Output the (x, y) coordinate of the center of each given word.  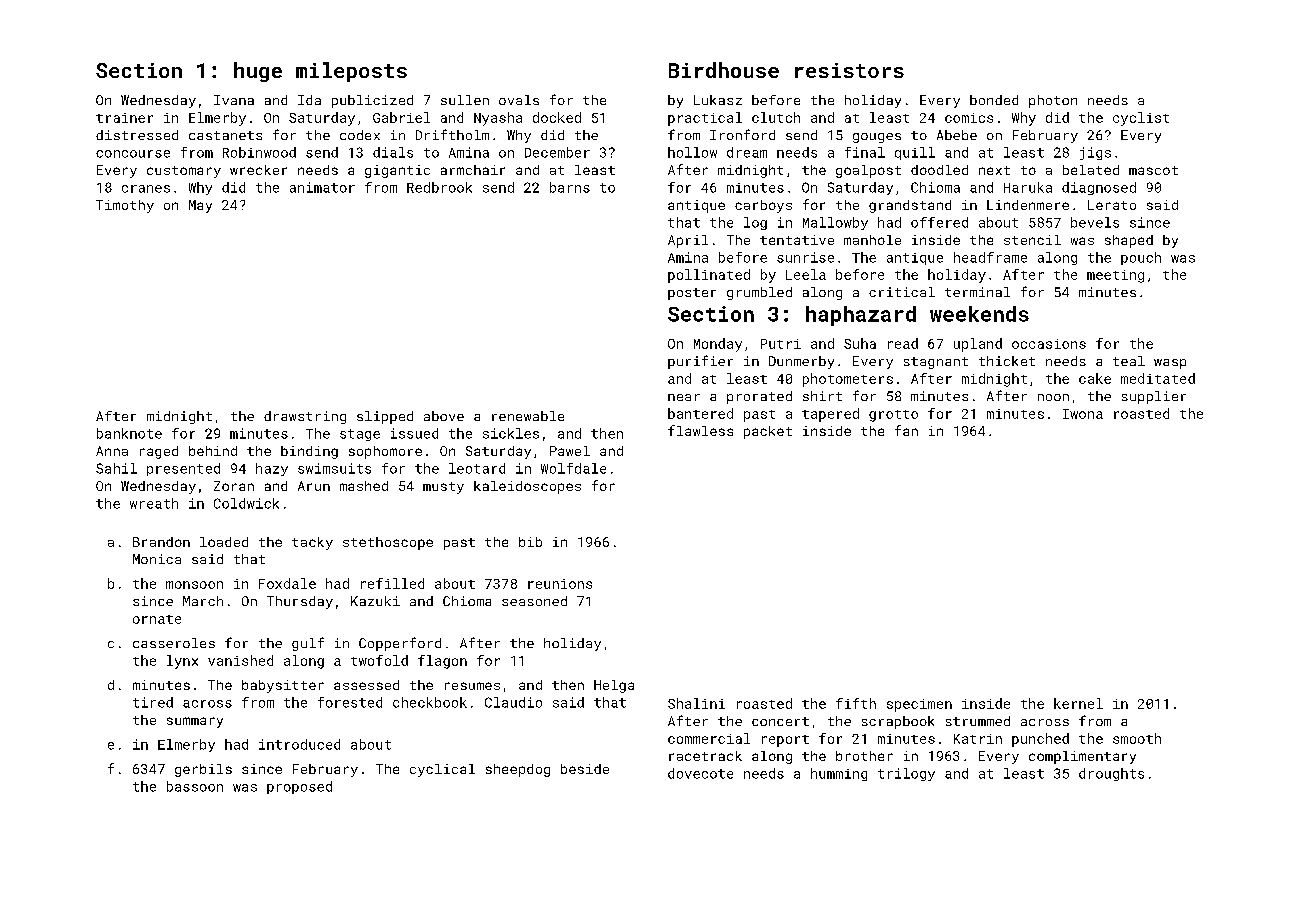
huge (258, 72)
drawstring (305, 417)
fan (906, 430)
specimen (919, 705)
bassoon (195, 786)
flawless (700, 430)
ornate (157, 619)
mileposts (351, 72)
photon (1053, 101)
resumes (472, 686)
